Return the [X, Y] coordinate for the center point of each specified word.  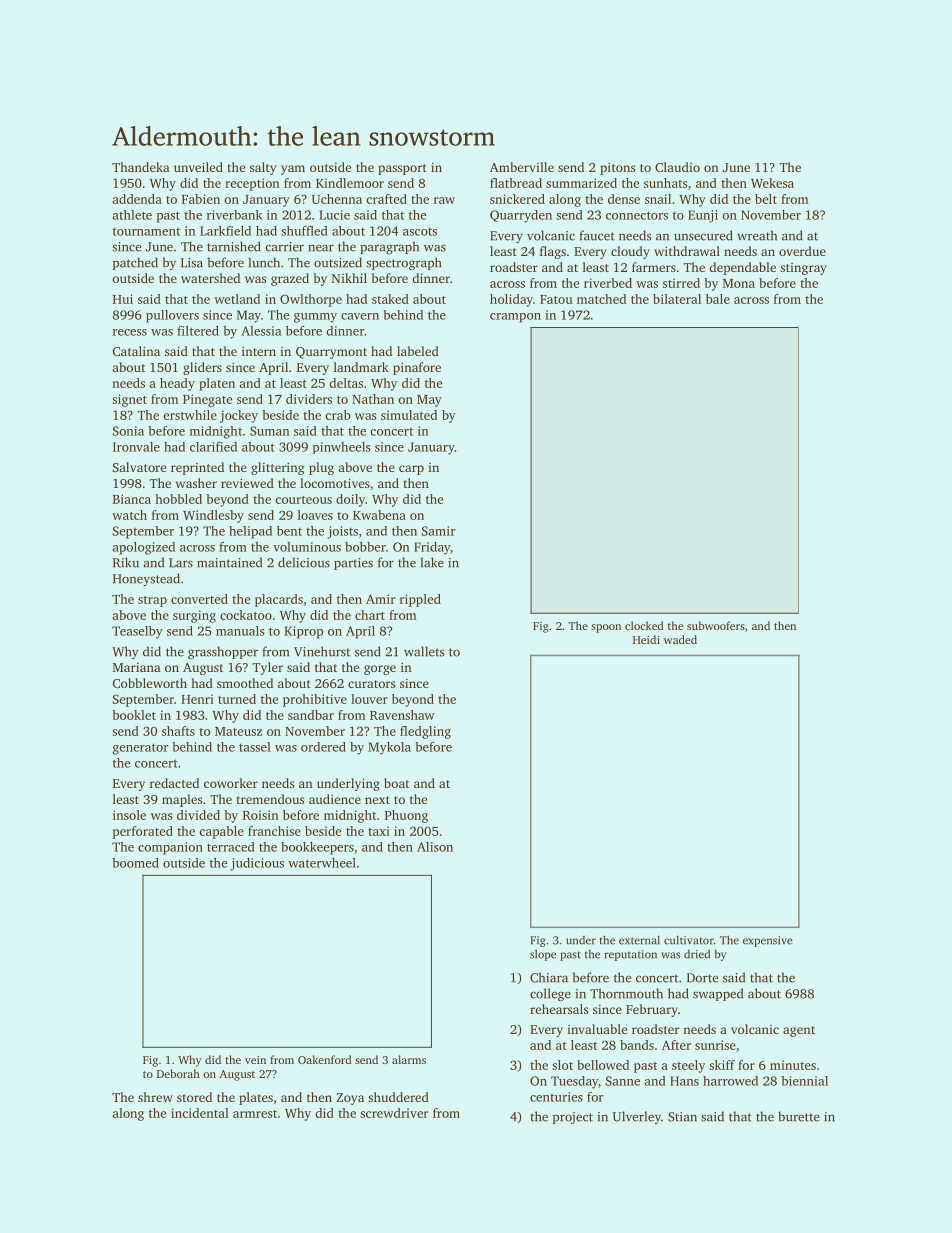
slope [543, 955]
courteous [303, 500]
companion [170, 848]
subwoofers [716, 625]
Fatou [556, 299]
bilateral [677, 299]
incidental [200, 1113]
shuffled [304, 231]
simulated [409, 415]
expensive [768, 941]
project [573, 1118]
